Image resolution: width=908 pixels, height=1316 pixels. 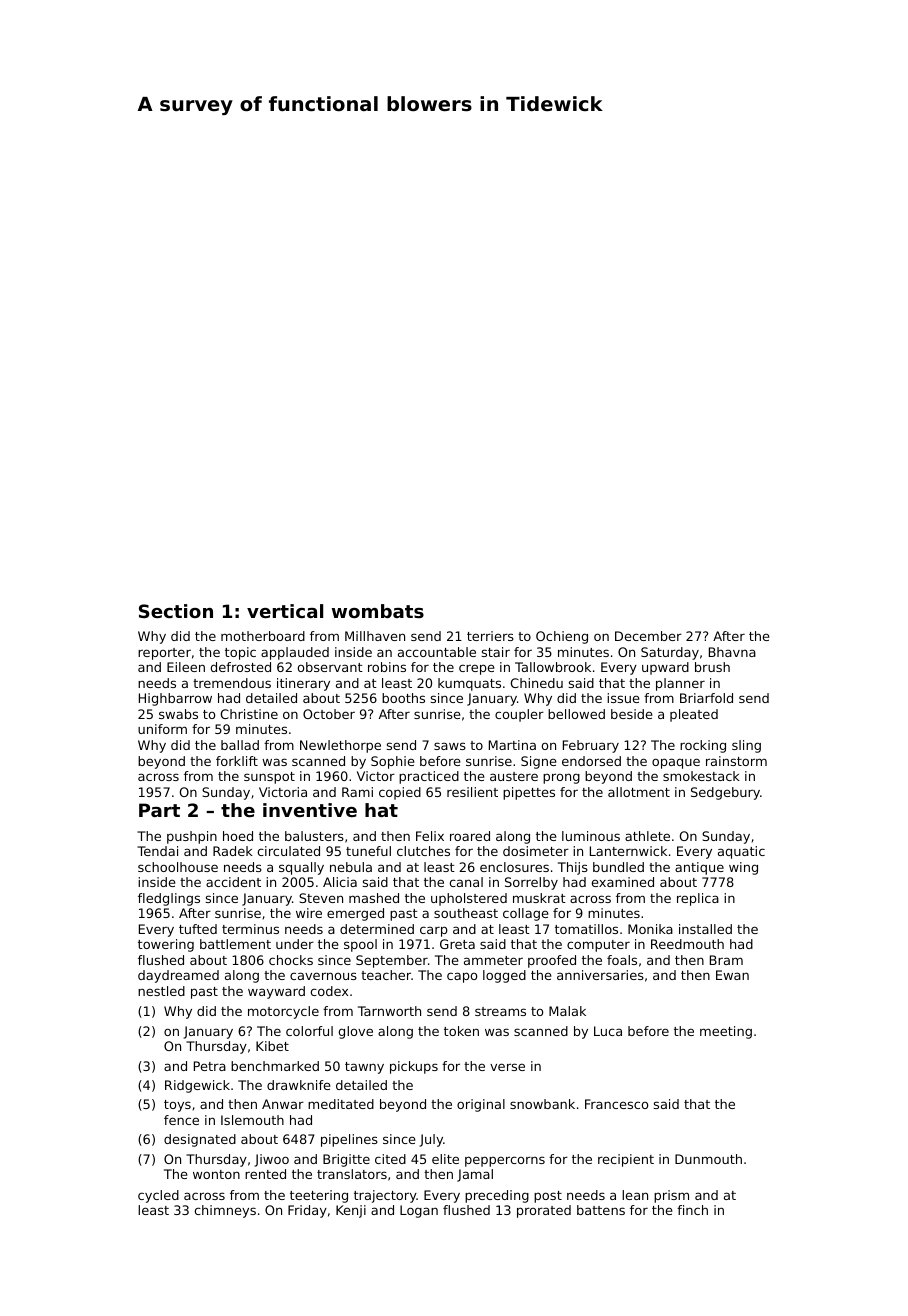 What do you see at coordinates (378, 611) in the screenshot?
I see `wombats` at bounding box center [378, 611].
